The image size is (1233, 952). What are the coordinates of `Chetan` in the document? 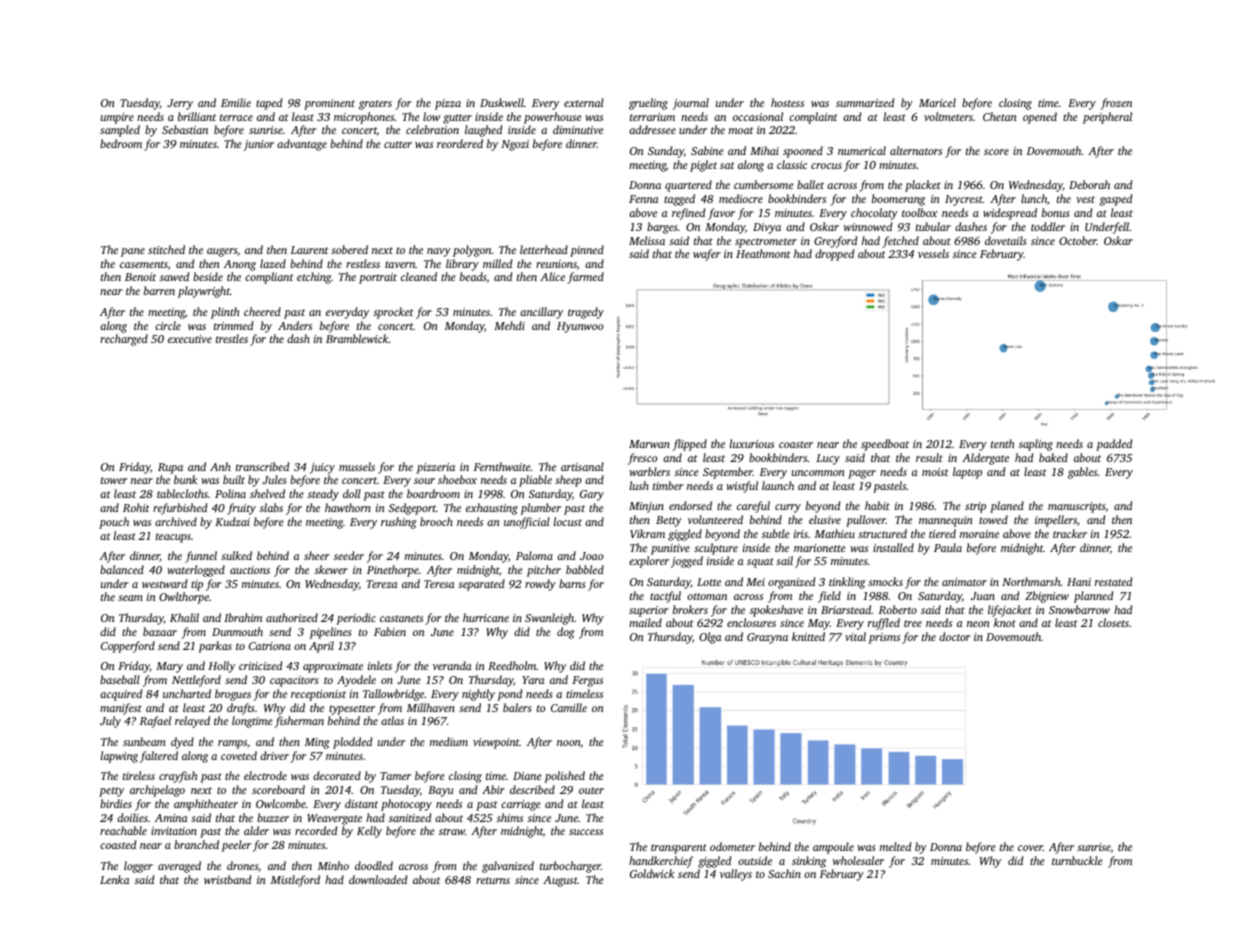 It's located at (1000, 116).
